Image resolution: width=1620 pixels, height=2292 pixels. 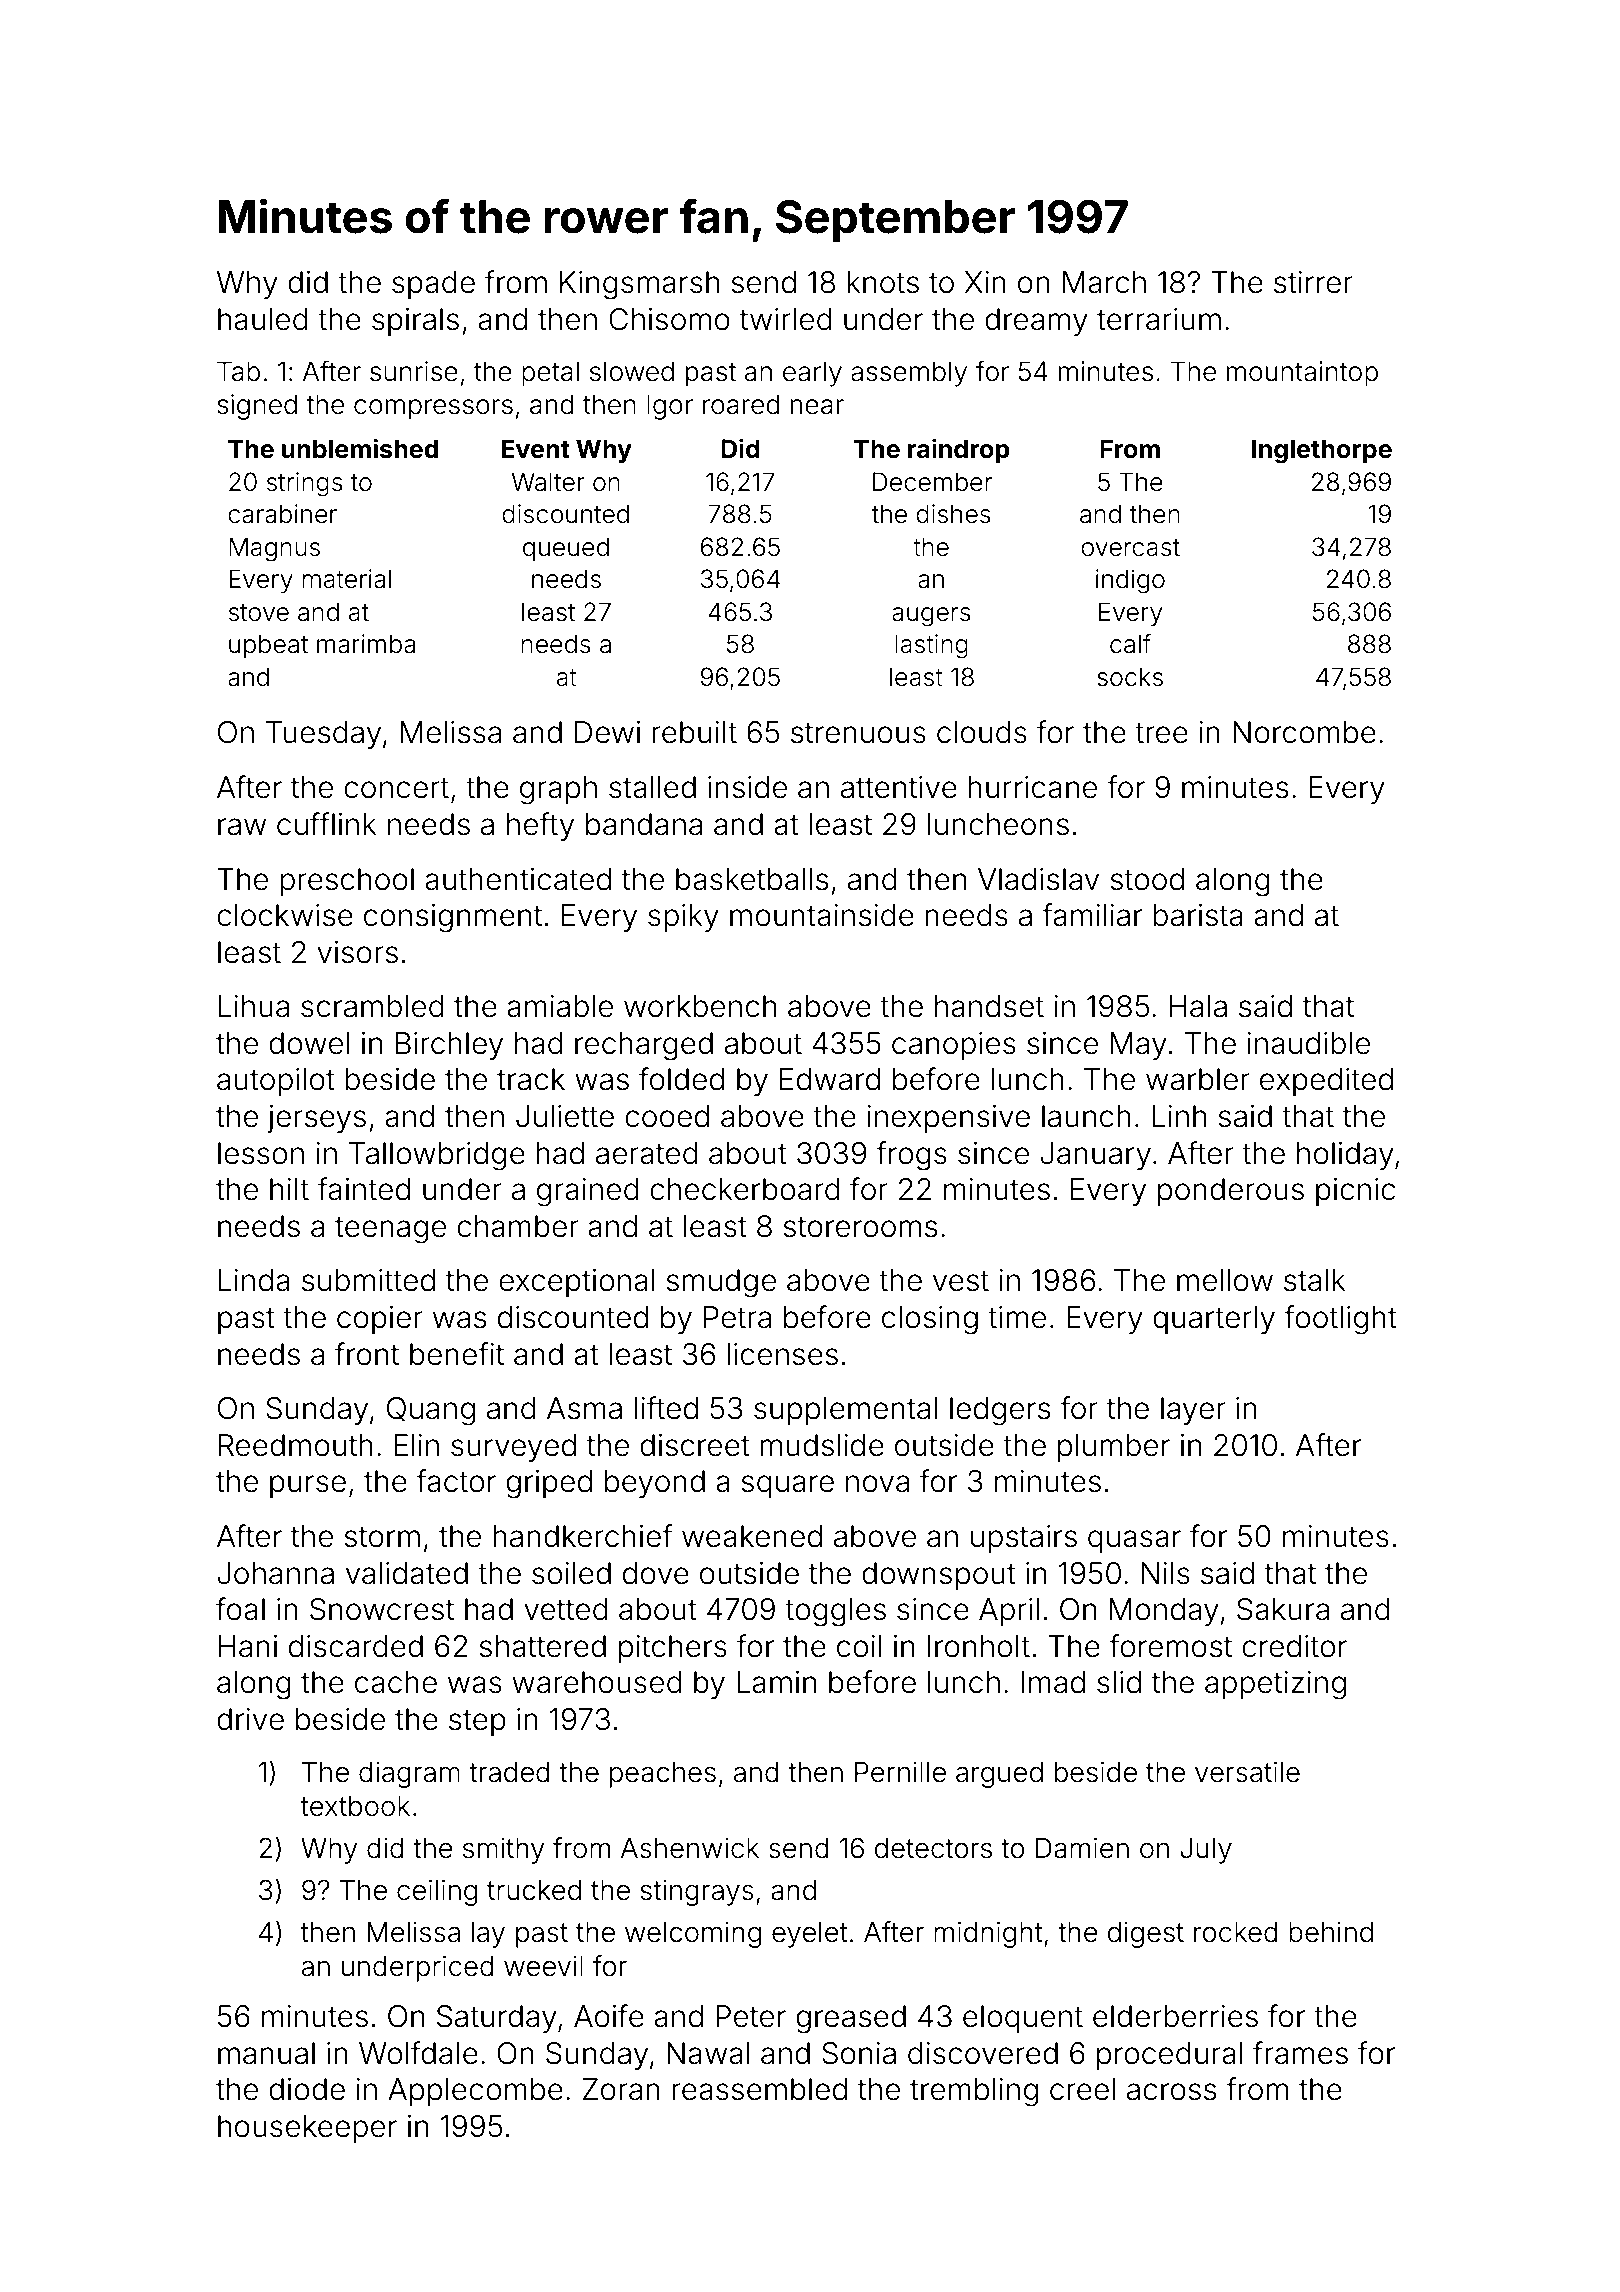 What do you see at coordinates (694, 732) in the screenshot?
I see `rebuilt` at bounding box center [694, 732].
